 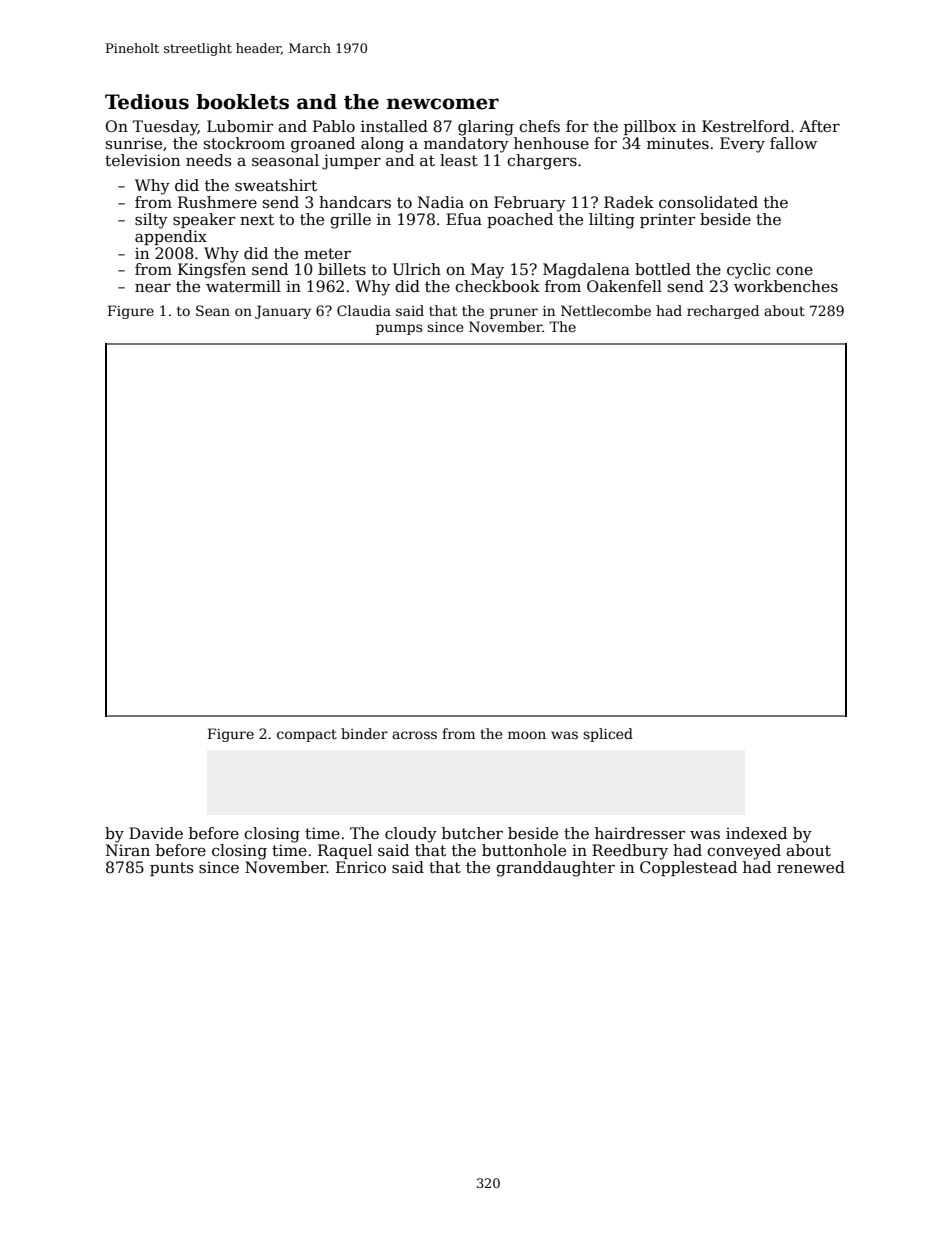 I want to click on Nettlecombe, so click(x=606, y=310).
